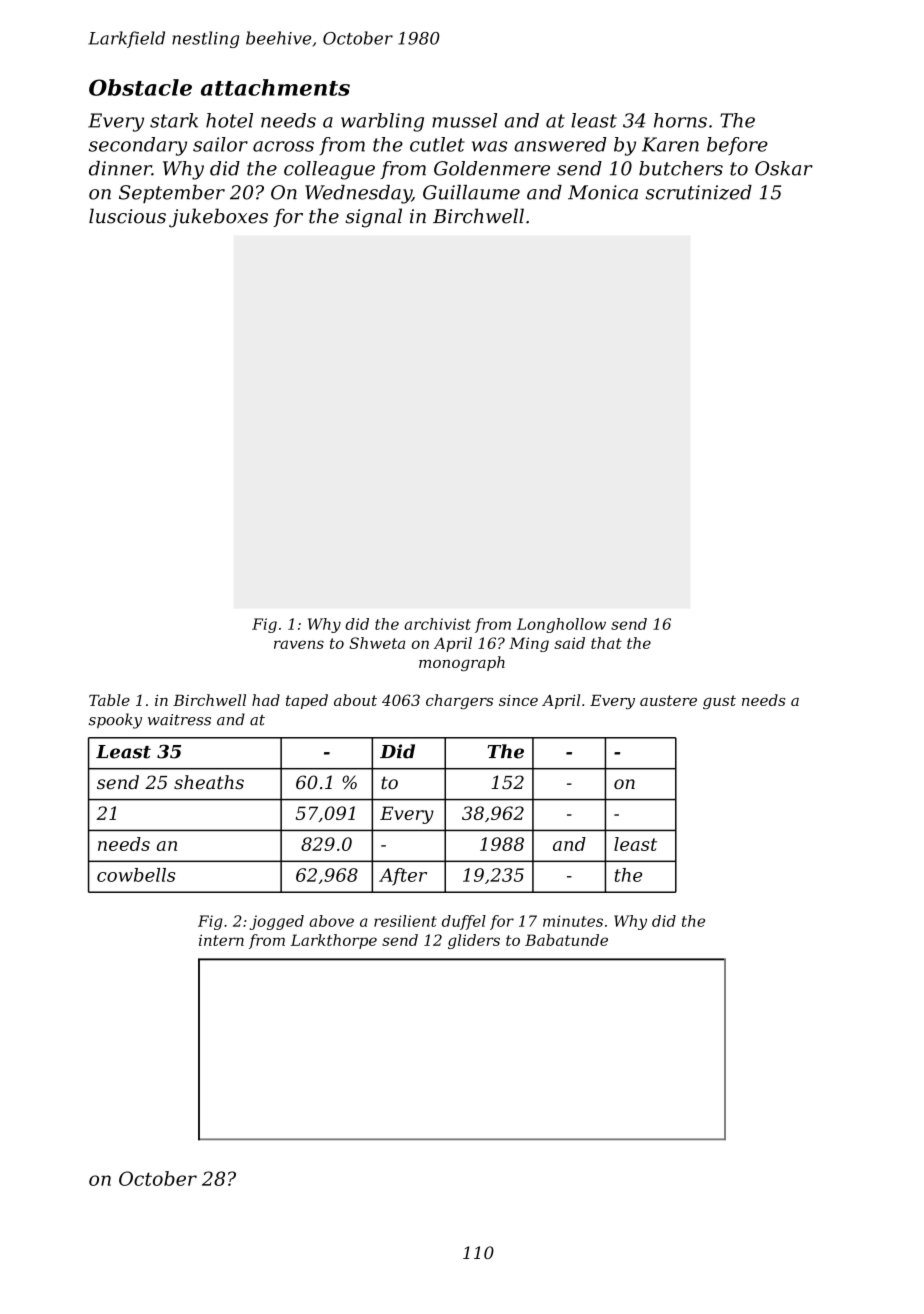 The width and height of the image is (924, 1314). I want to click on since, so click(518, 700).
